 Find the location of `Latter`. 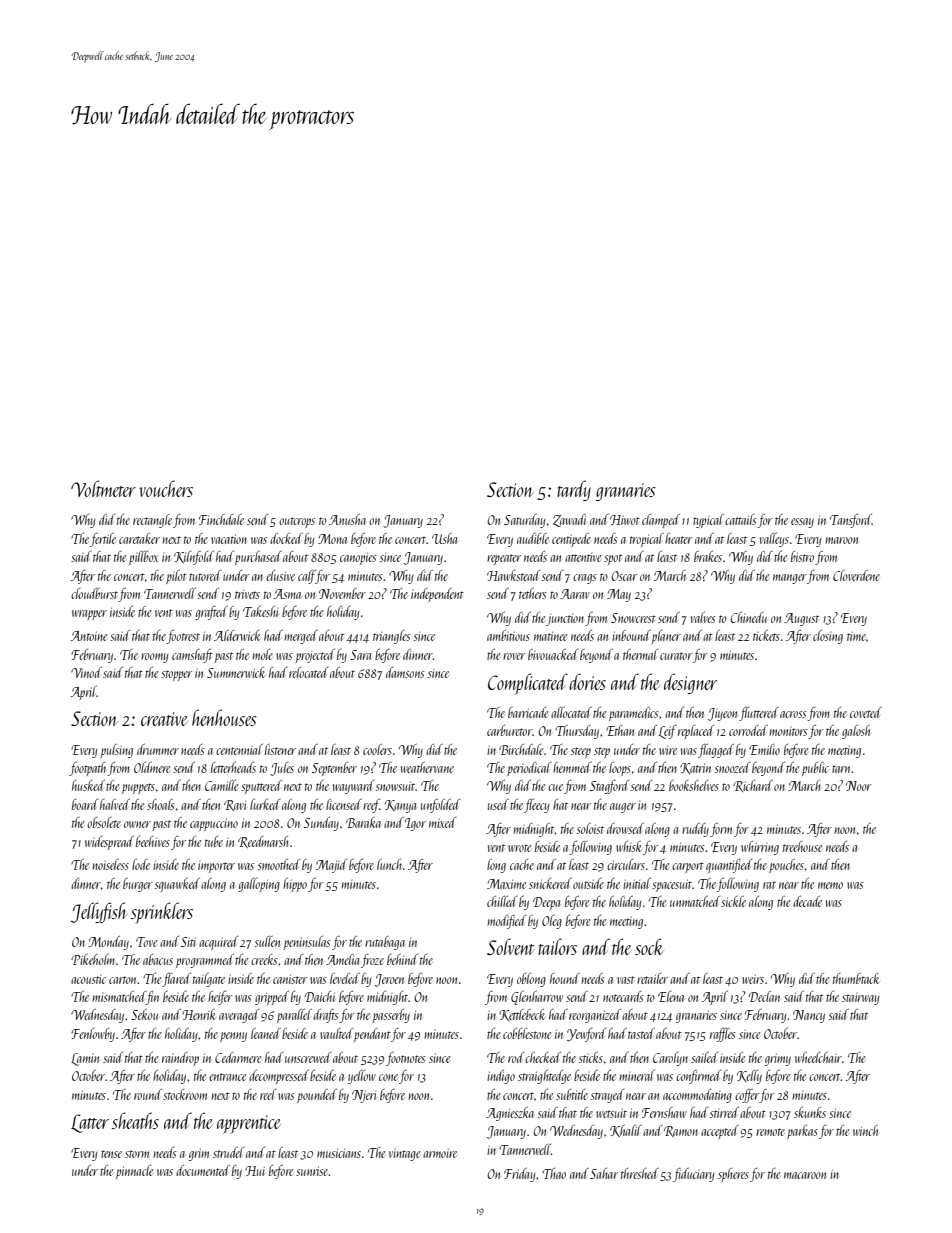

Latter is located at coordinates (90, 1123).
